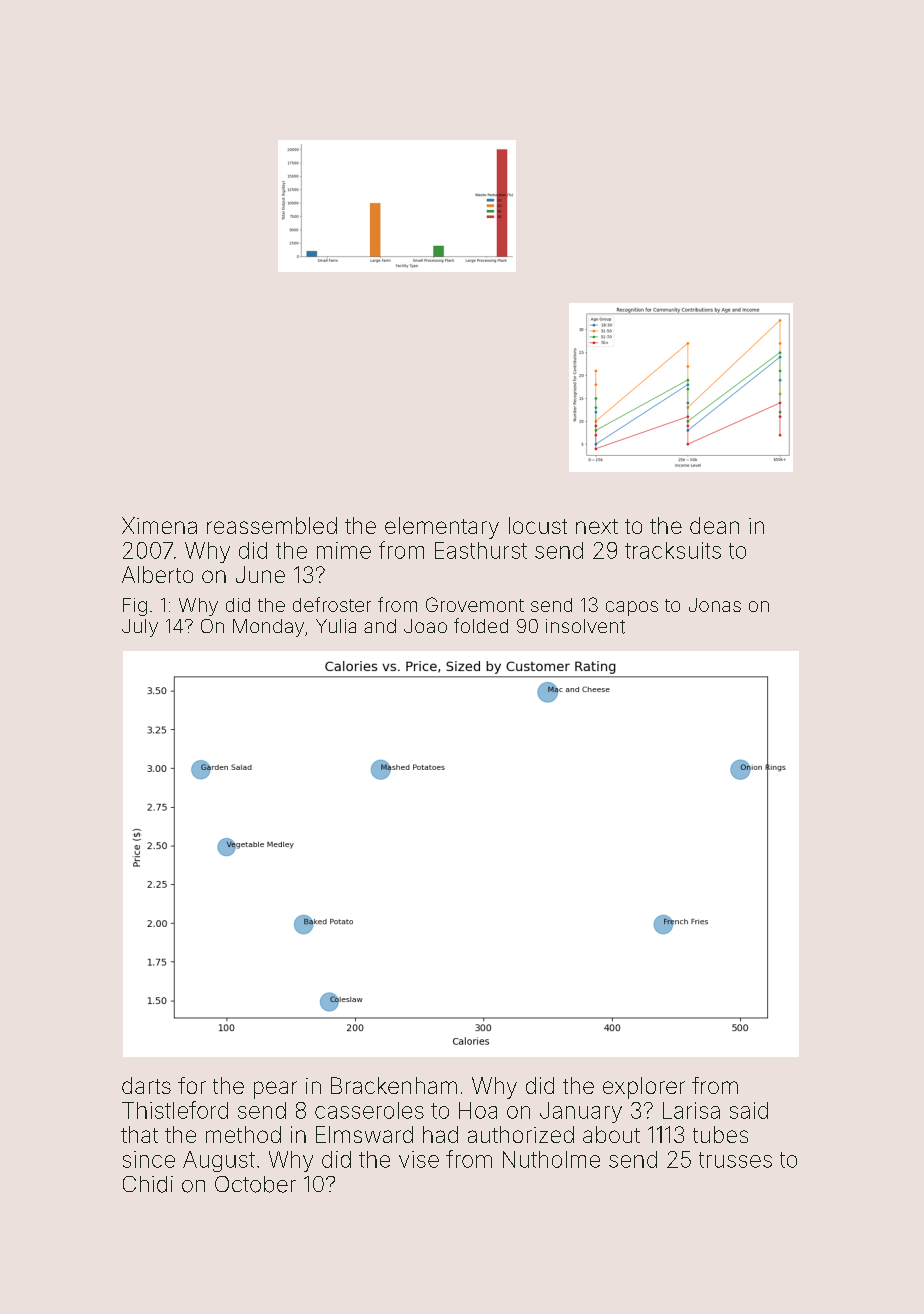 The width and height of the image is (924, 1314). I want to click on Ximena, so click(159, 525).
